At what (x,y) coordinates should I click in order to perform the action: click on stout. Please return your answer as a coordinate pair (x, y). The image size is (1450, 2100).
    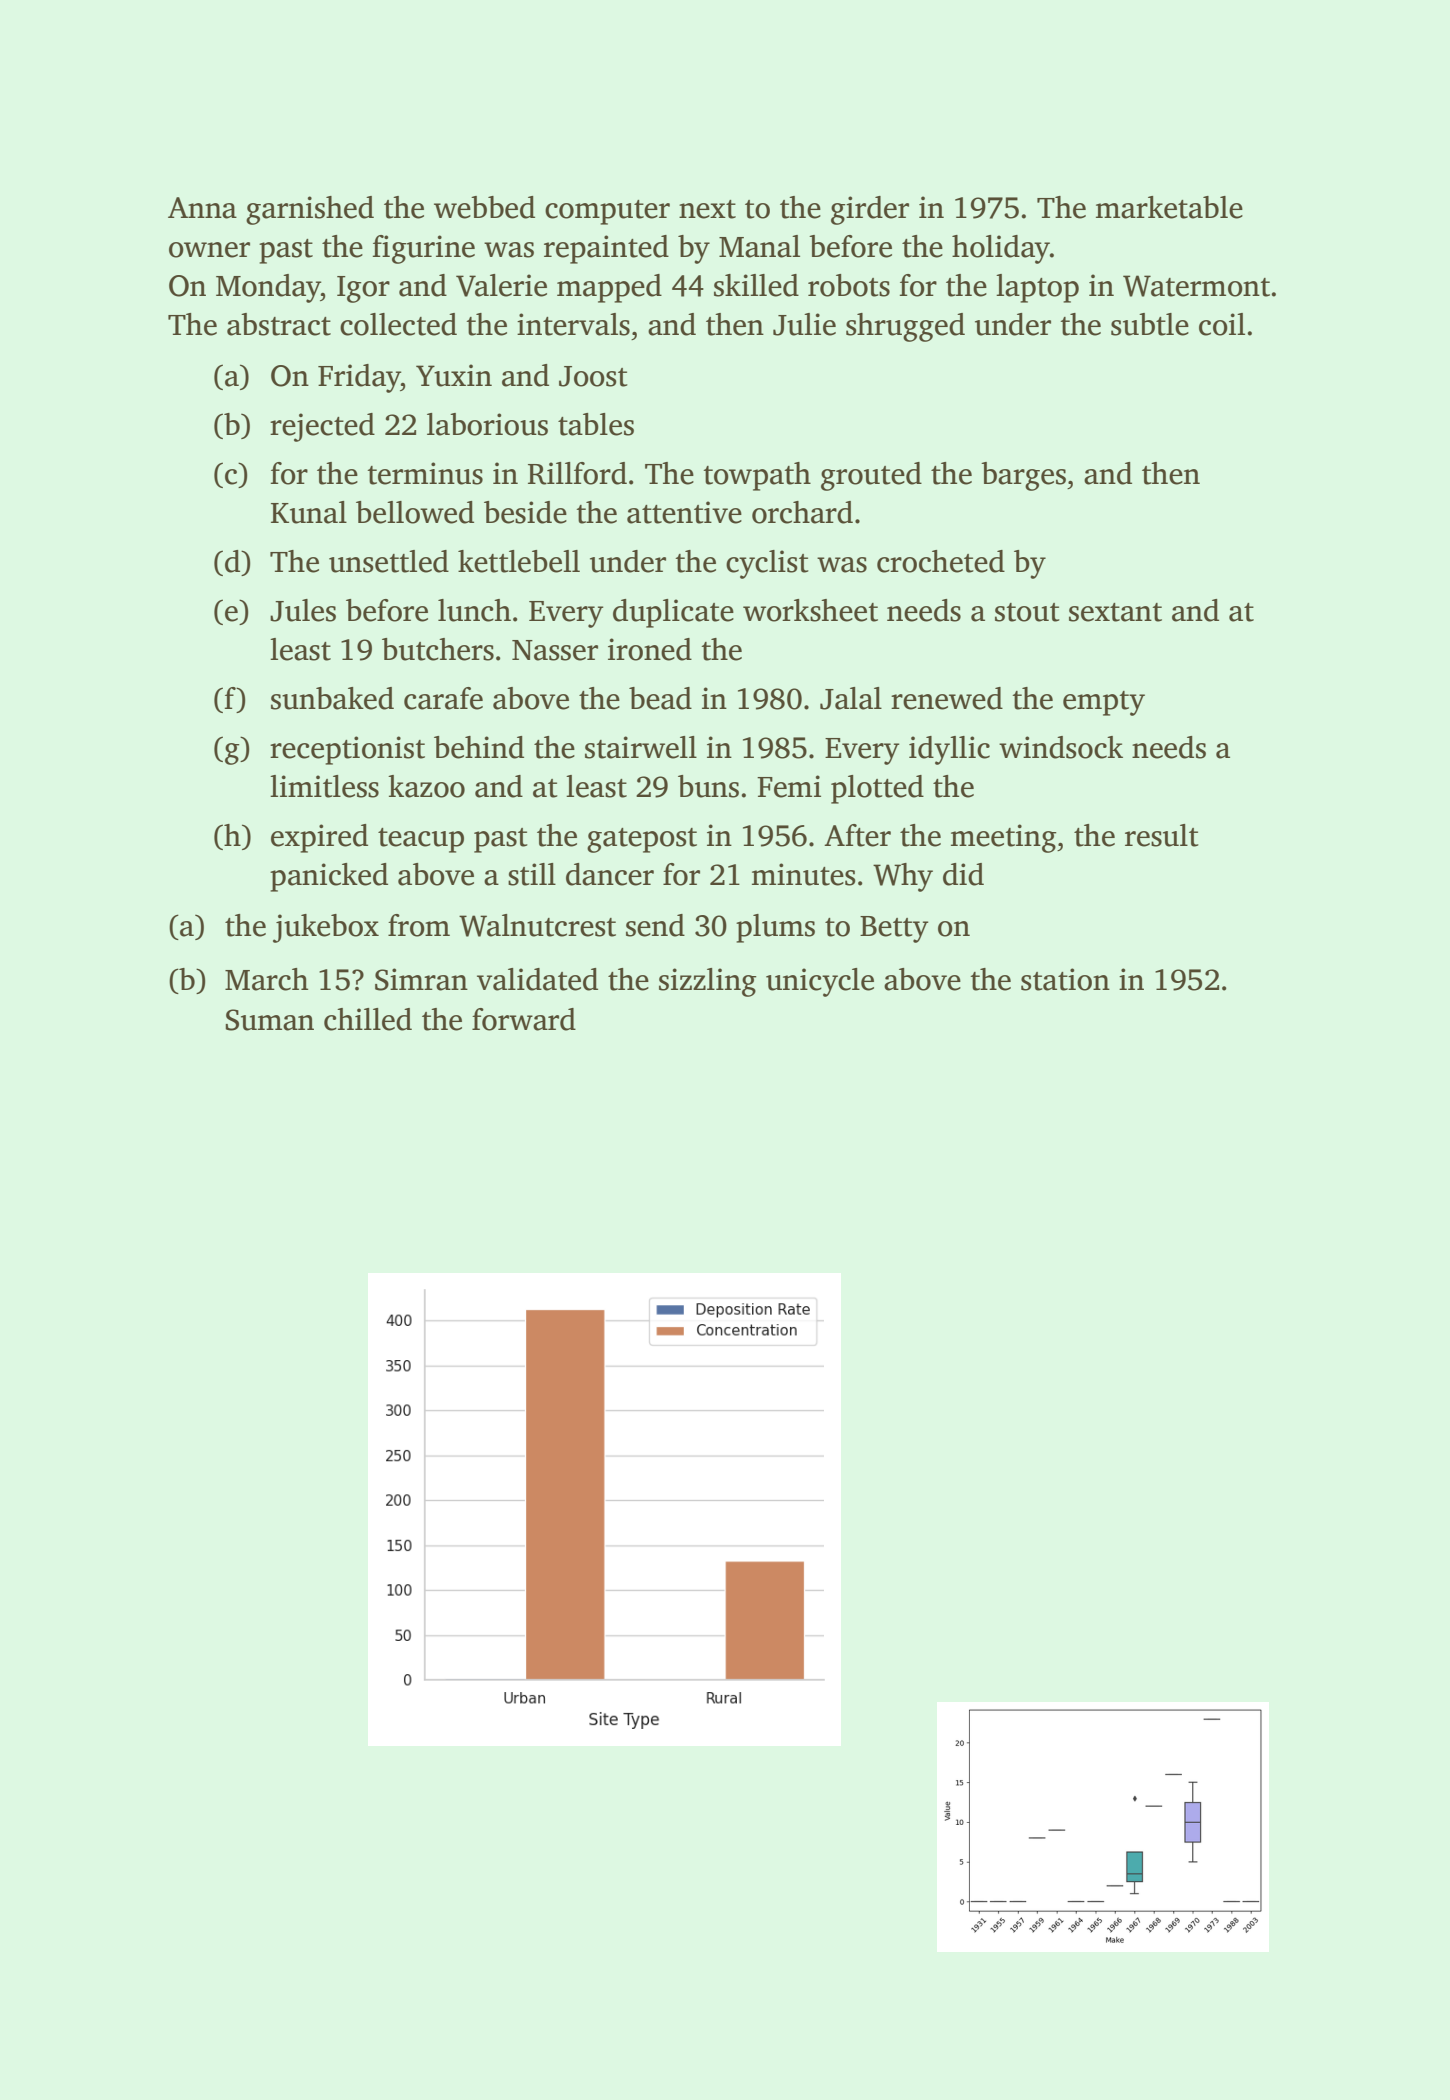
    Looking at the image, I should click on (1027, 612).
